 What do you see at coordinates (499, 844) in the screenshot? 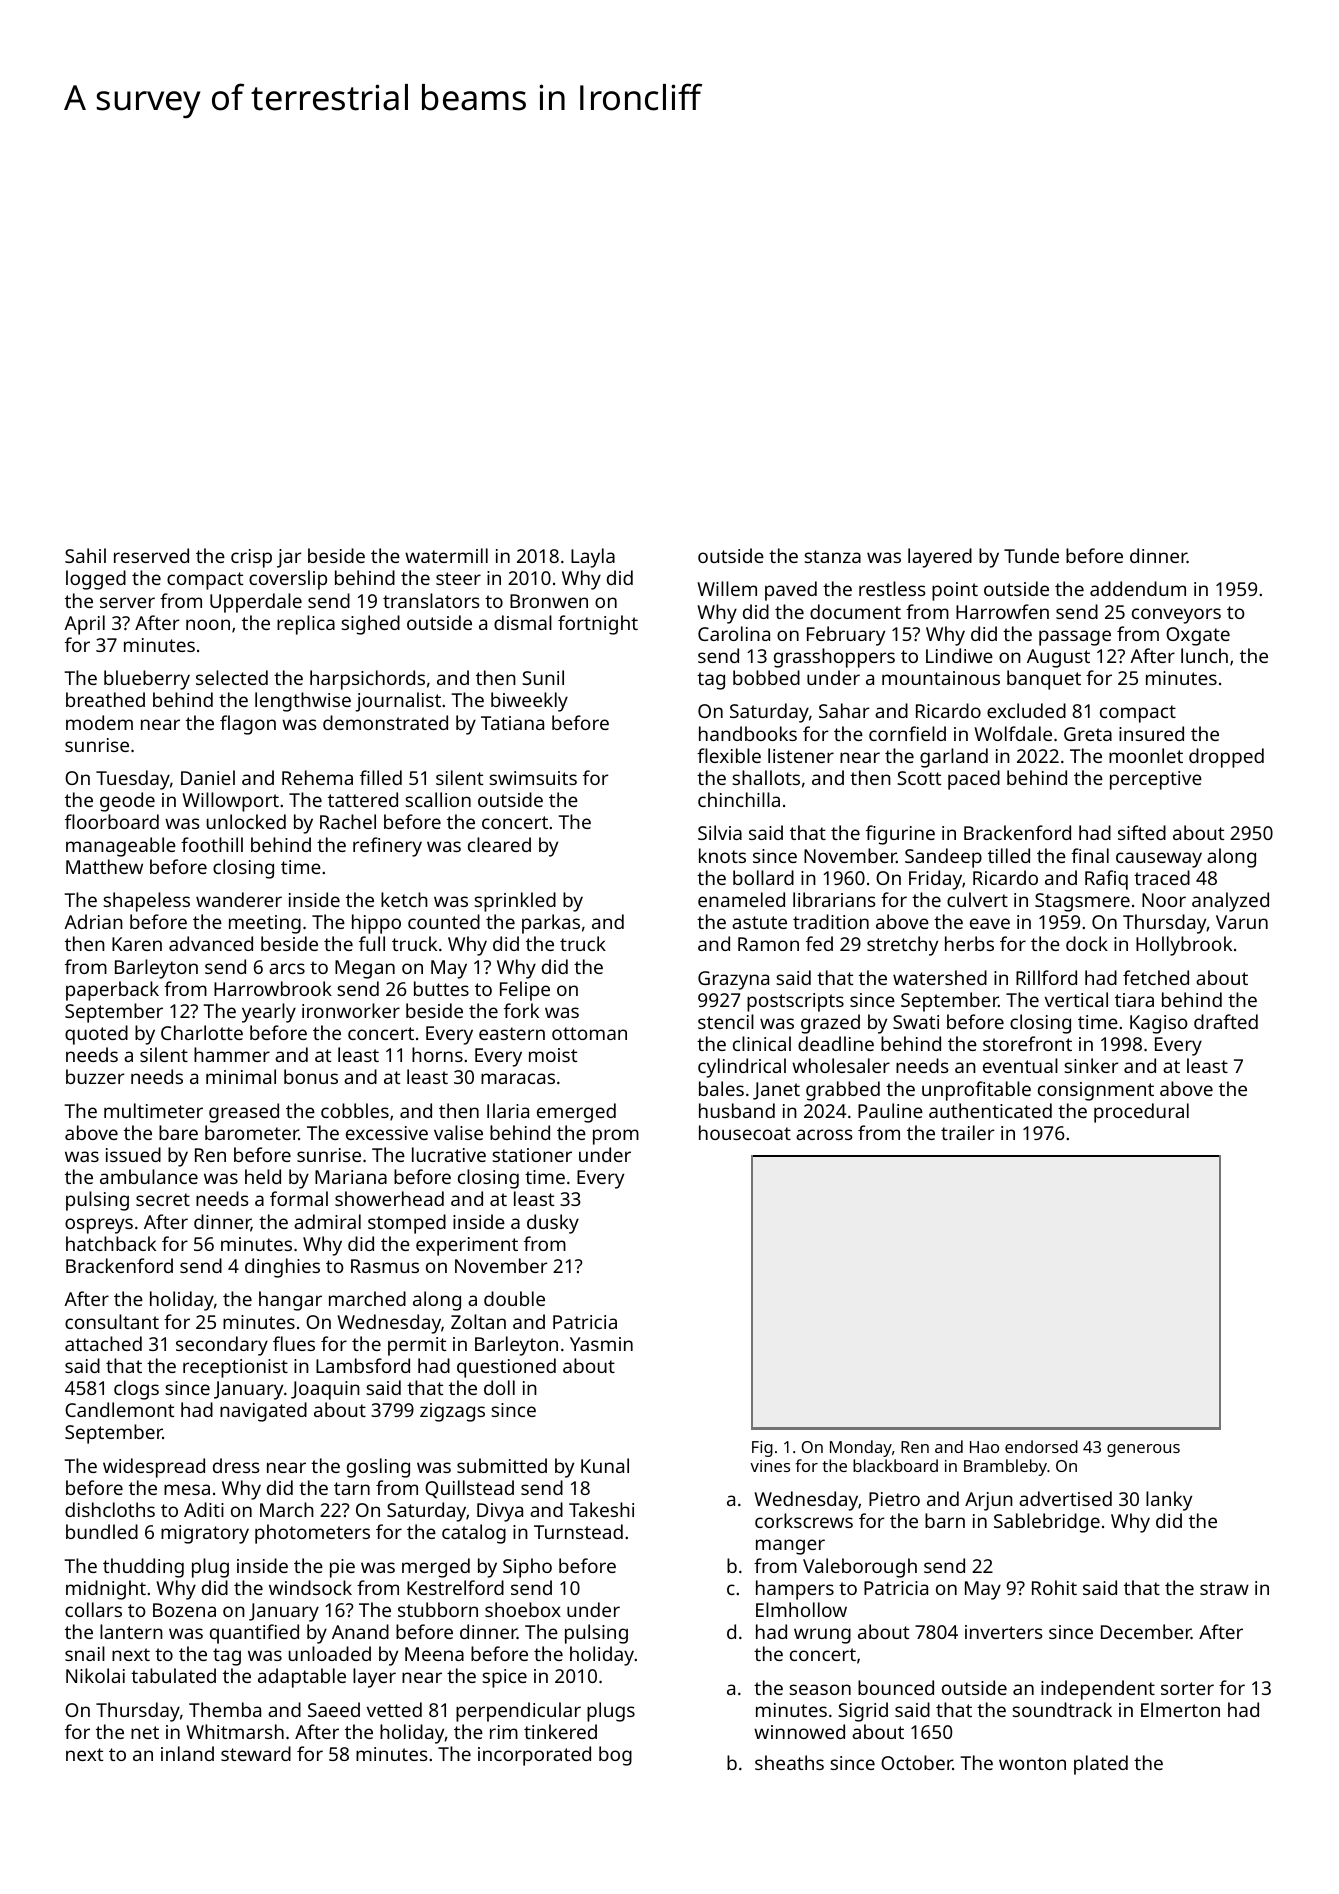
I see `cleared` at bounding box center [499, 844].
